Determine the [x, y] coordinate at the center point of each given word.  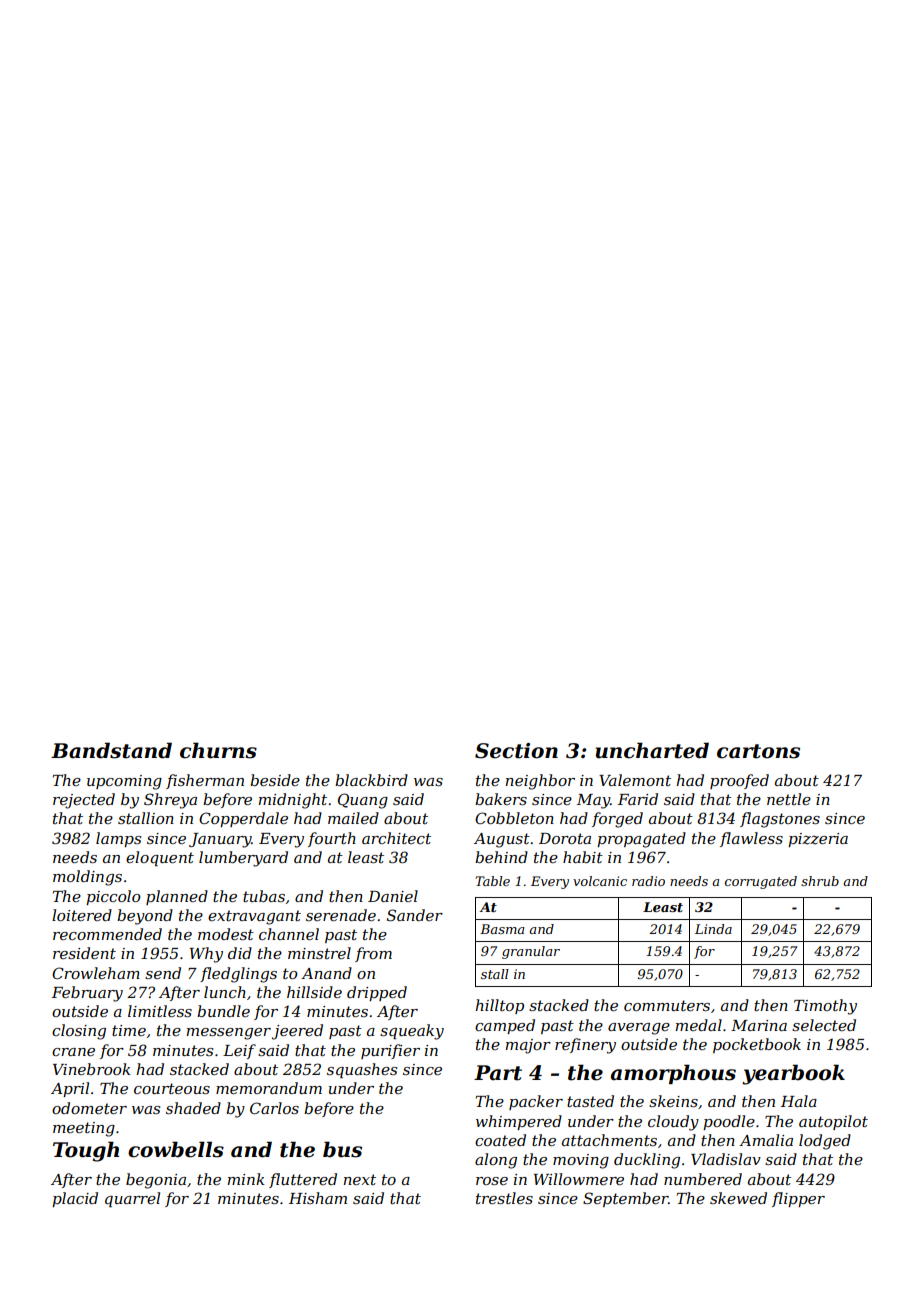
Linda [713, 929]
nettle [789, 799]
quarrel [132, 1199]
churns [218, 750]
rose [492, 1181]
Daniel [393, 896]
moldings [87, 878]
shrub [820, 881]
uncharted [652, 750]
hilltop [499, 1006]
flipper [798, 1199]
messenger [229, 1034]
